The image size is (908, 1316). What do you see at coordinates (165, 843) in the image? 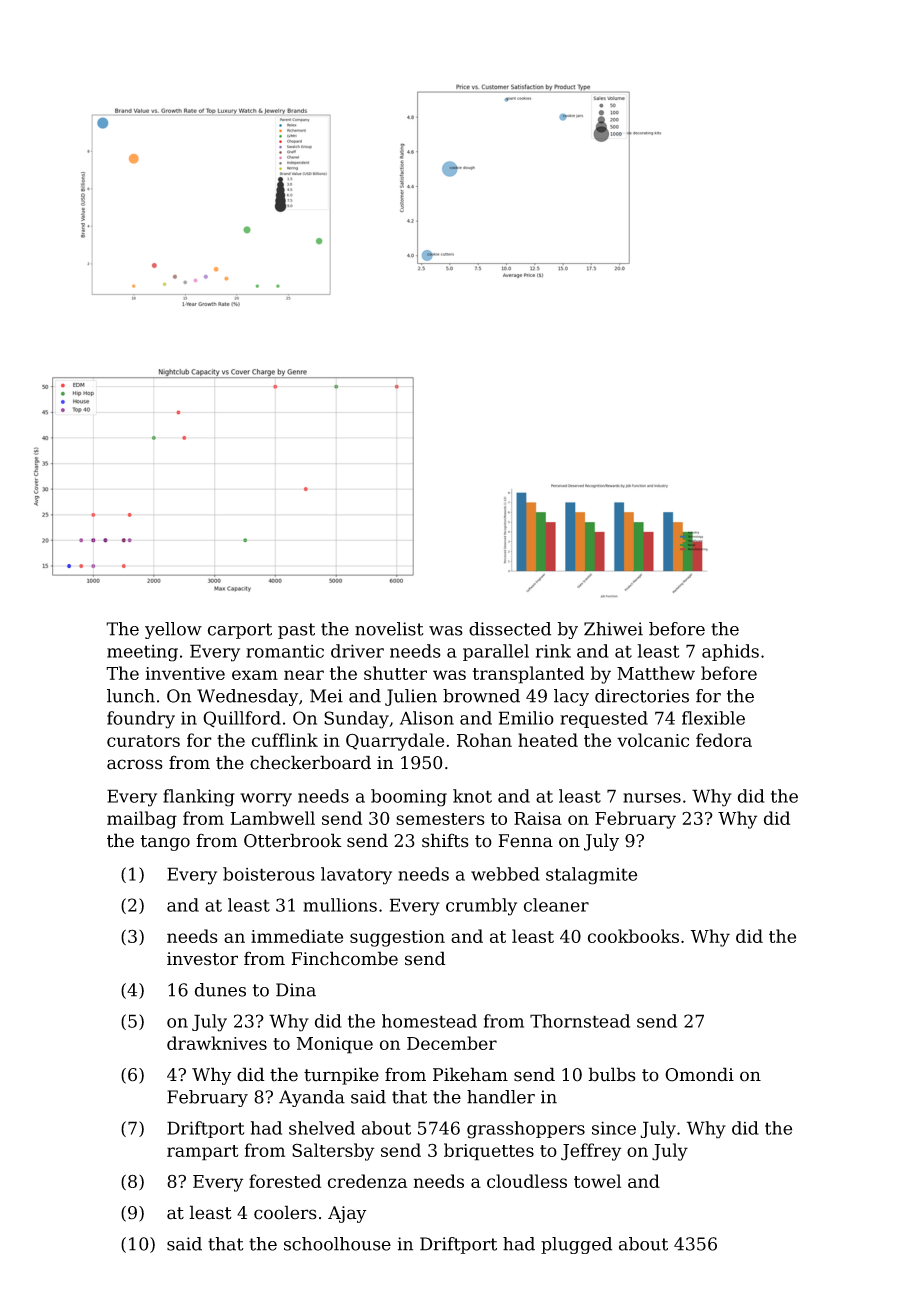
I see `tango` at bounding box center [165, 843].
